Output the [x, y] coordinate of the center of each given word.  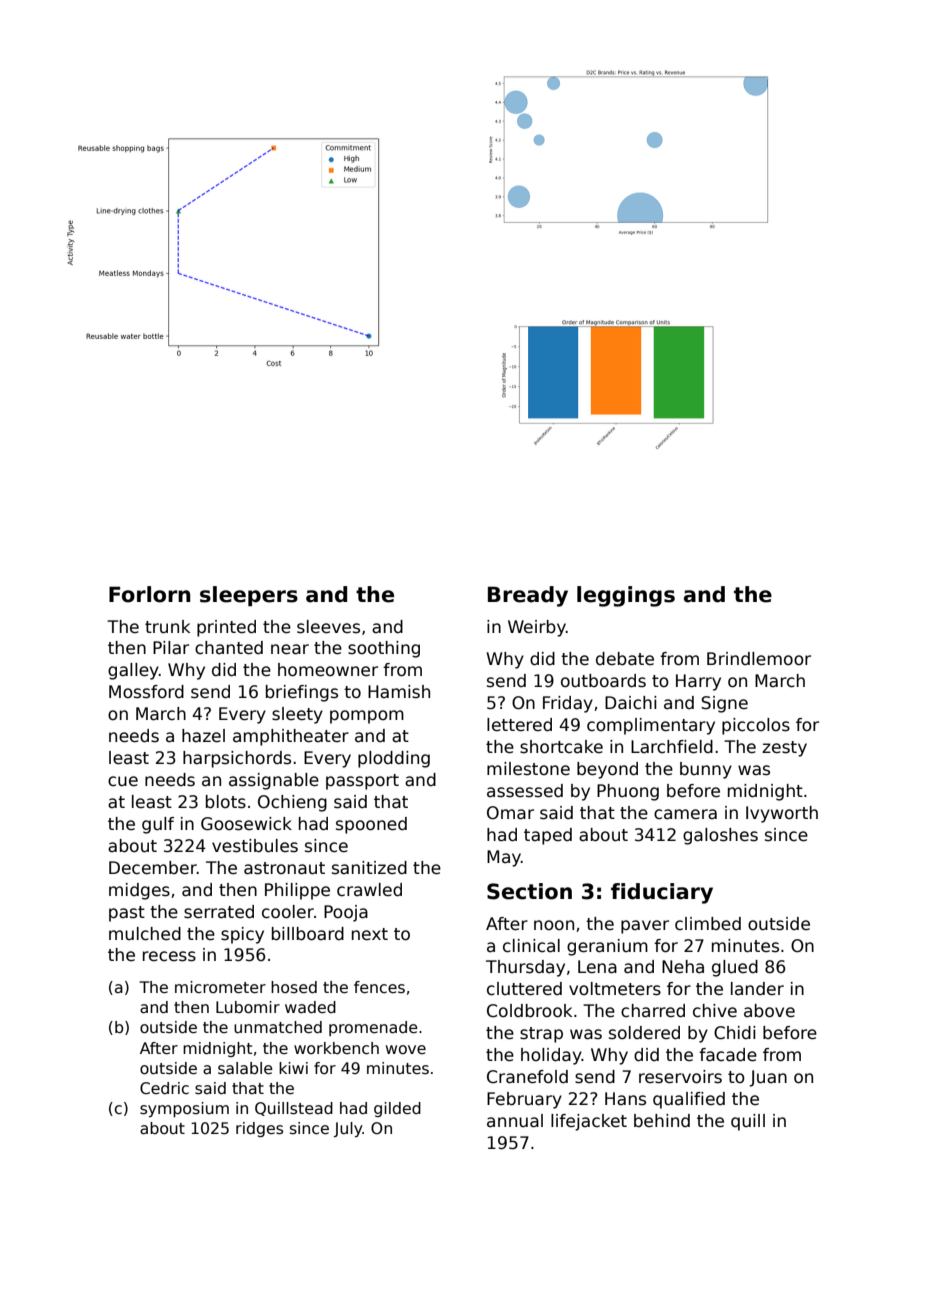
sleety [297, 715]
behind [662, 1121]
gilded [397, 1109]
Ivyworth [782, 814]
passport [362, 782]
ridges [259, 1129]
